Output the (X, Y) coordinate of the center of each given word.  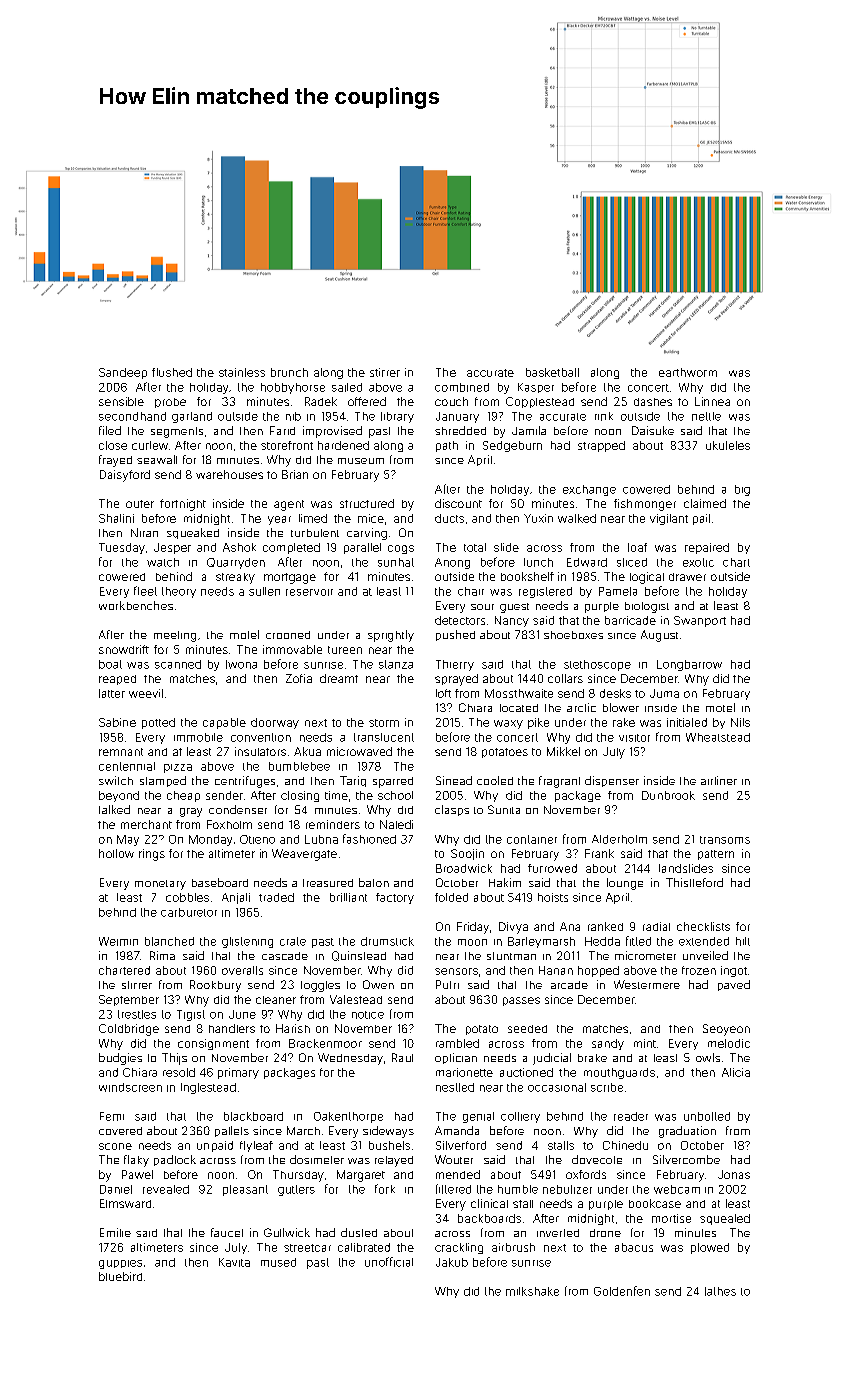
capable (224, 723)
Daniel (116, 1189)
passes (521, 1001)
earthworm (688, 372)
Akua (307, 751)
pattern (716, 855)
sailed (347, 387)
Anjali (236, 898)
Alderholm (619, 839)
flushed (172, 372)
